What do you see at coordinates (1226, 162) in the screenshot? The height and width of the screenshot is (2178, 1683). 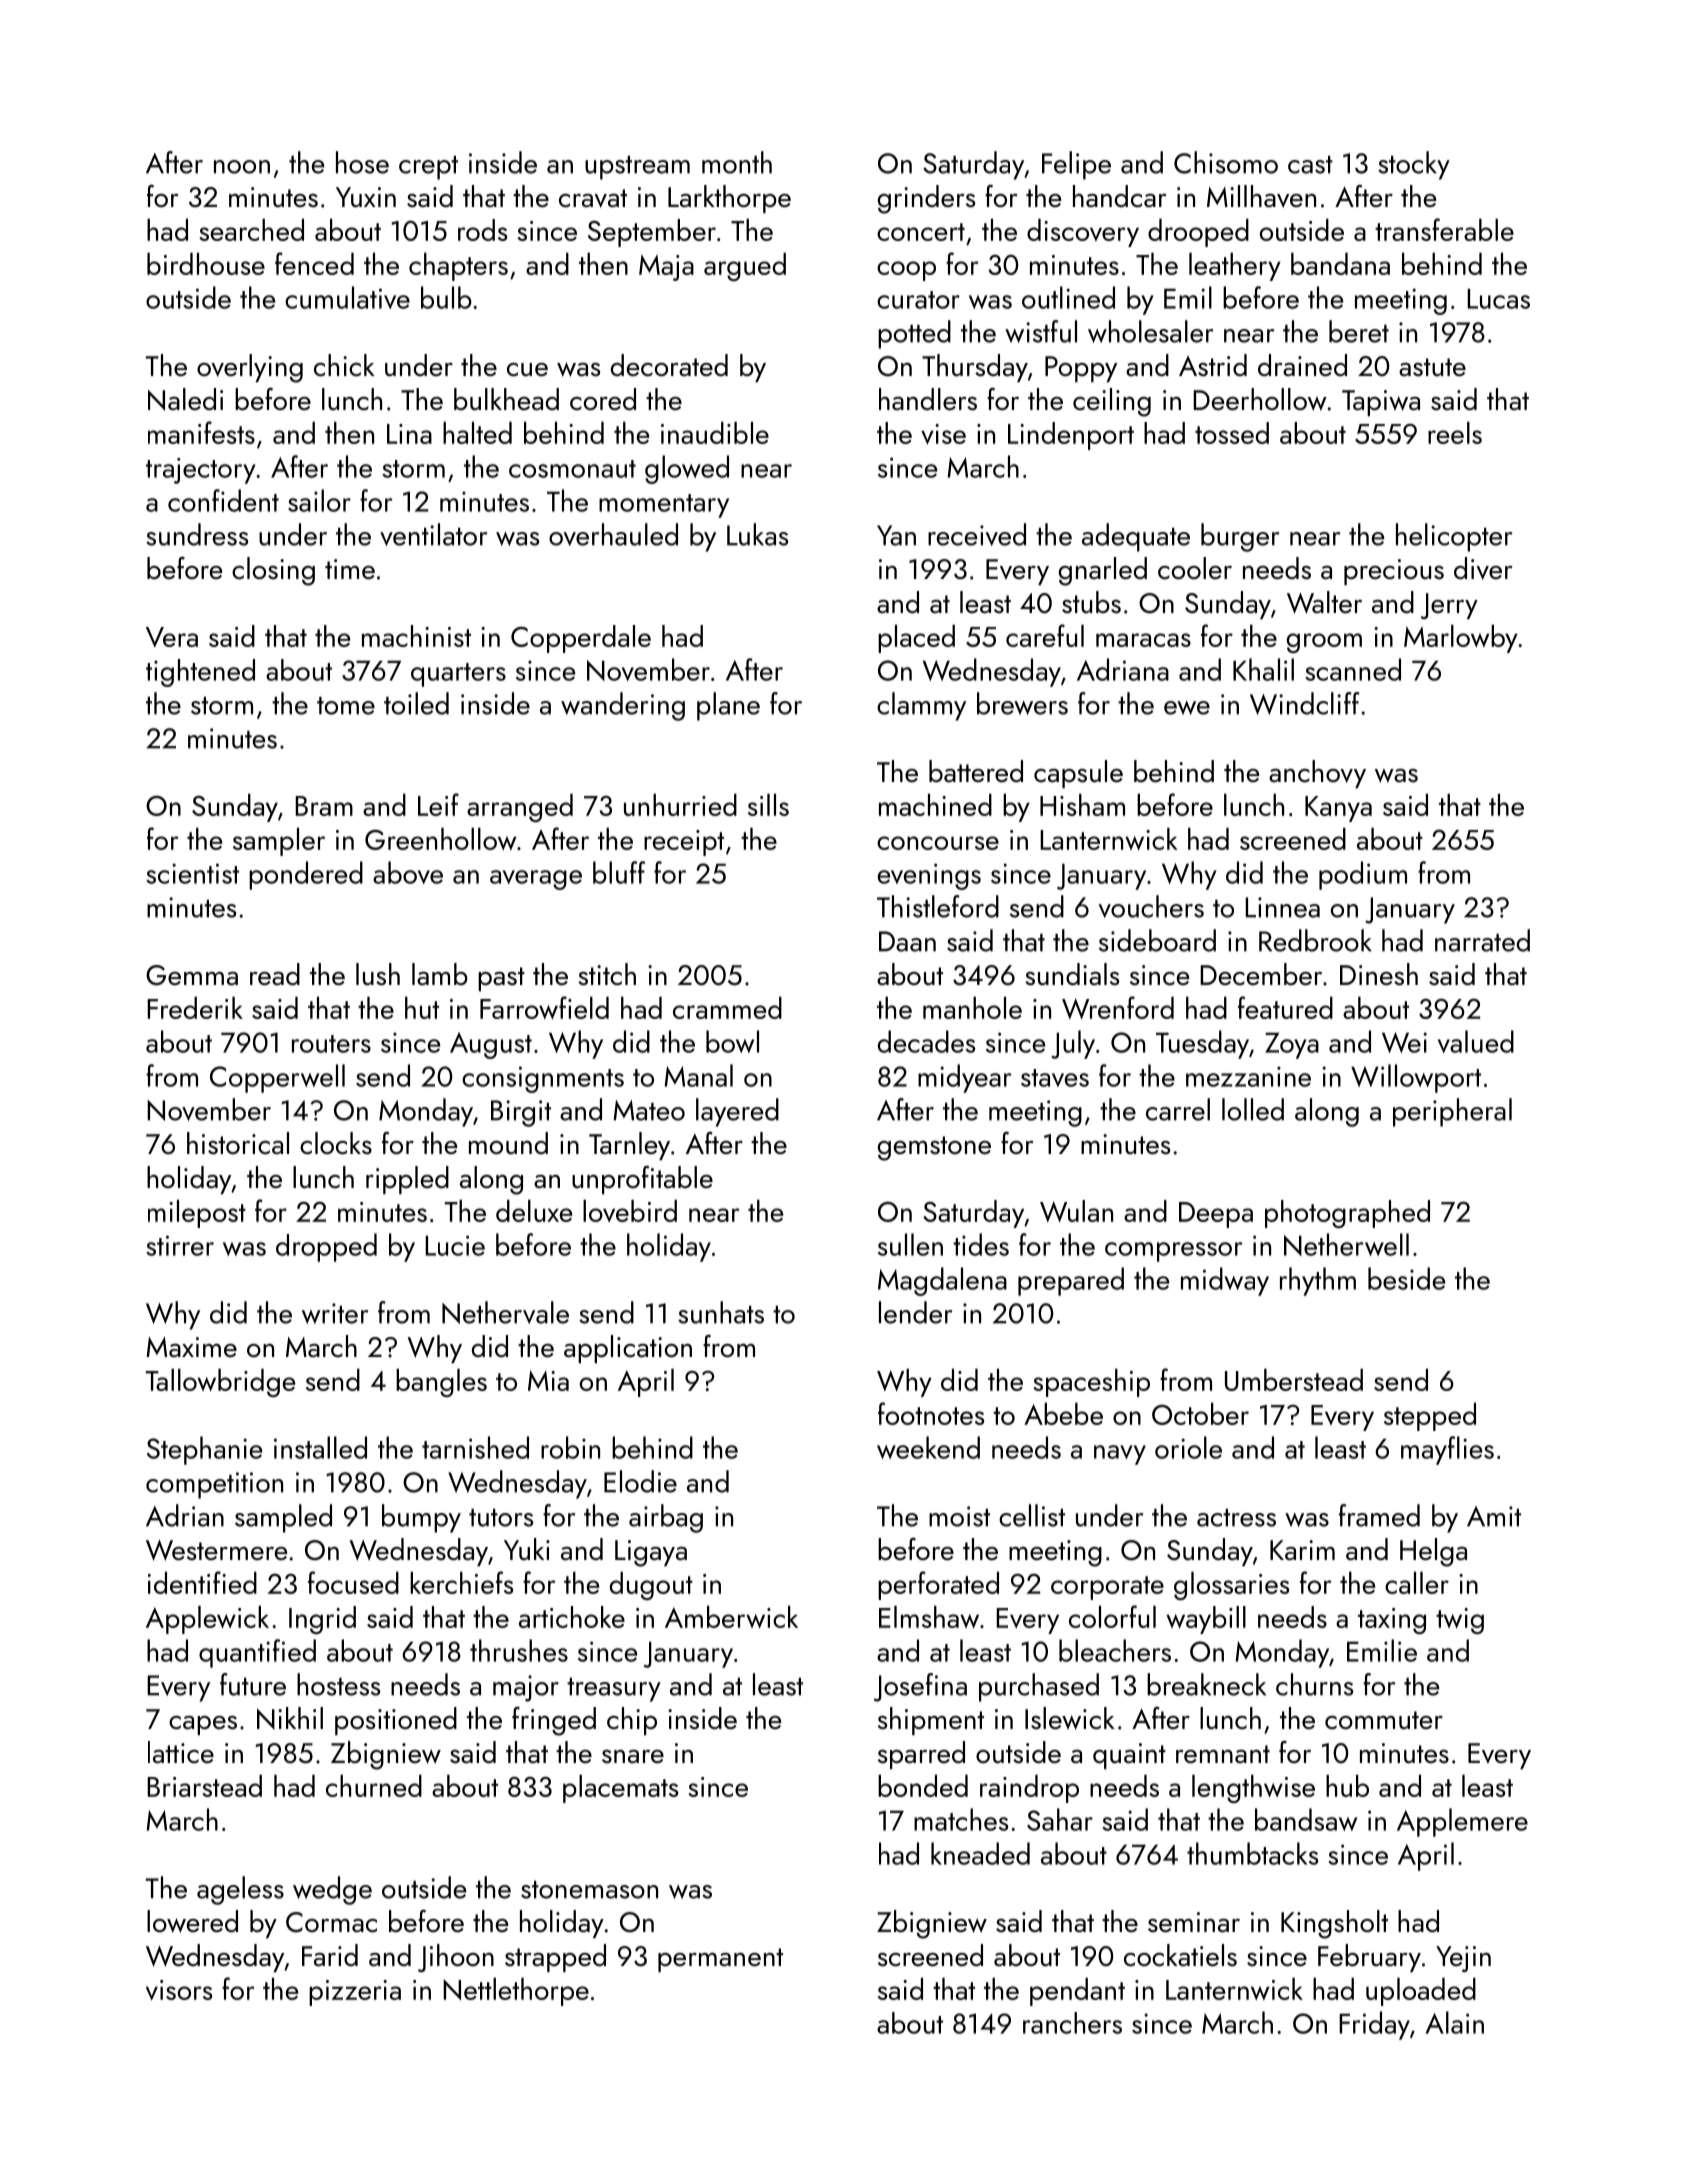 I see `Chisomo` at bounding box center [1226, 162].
